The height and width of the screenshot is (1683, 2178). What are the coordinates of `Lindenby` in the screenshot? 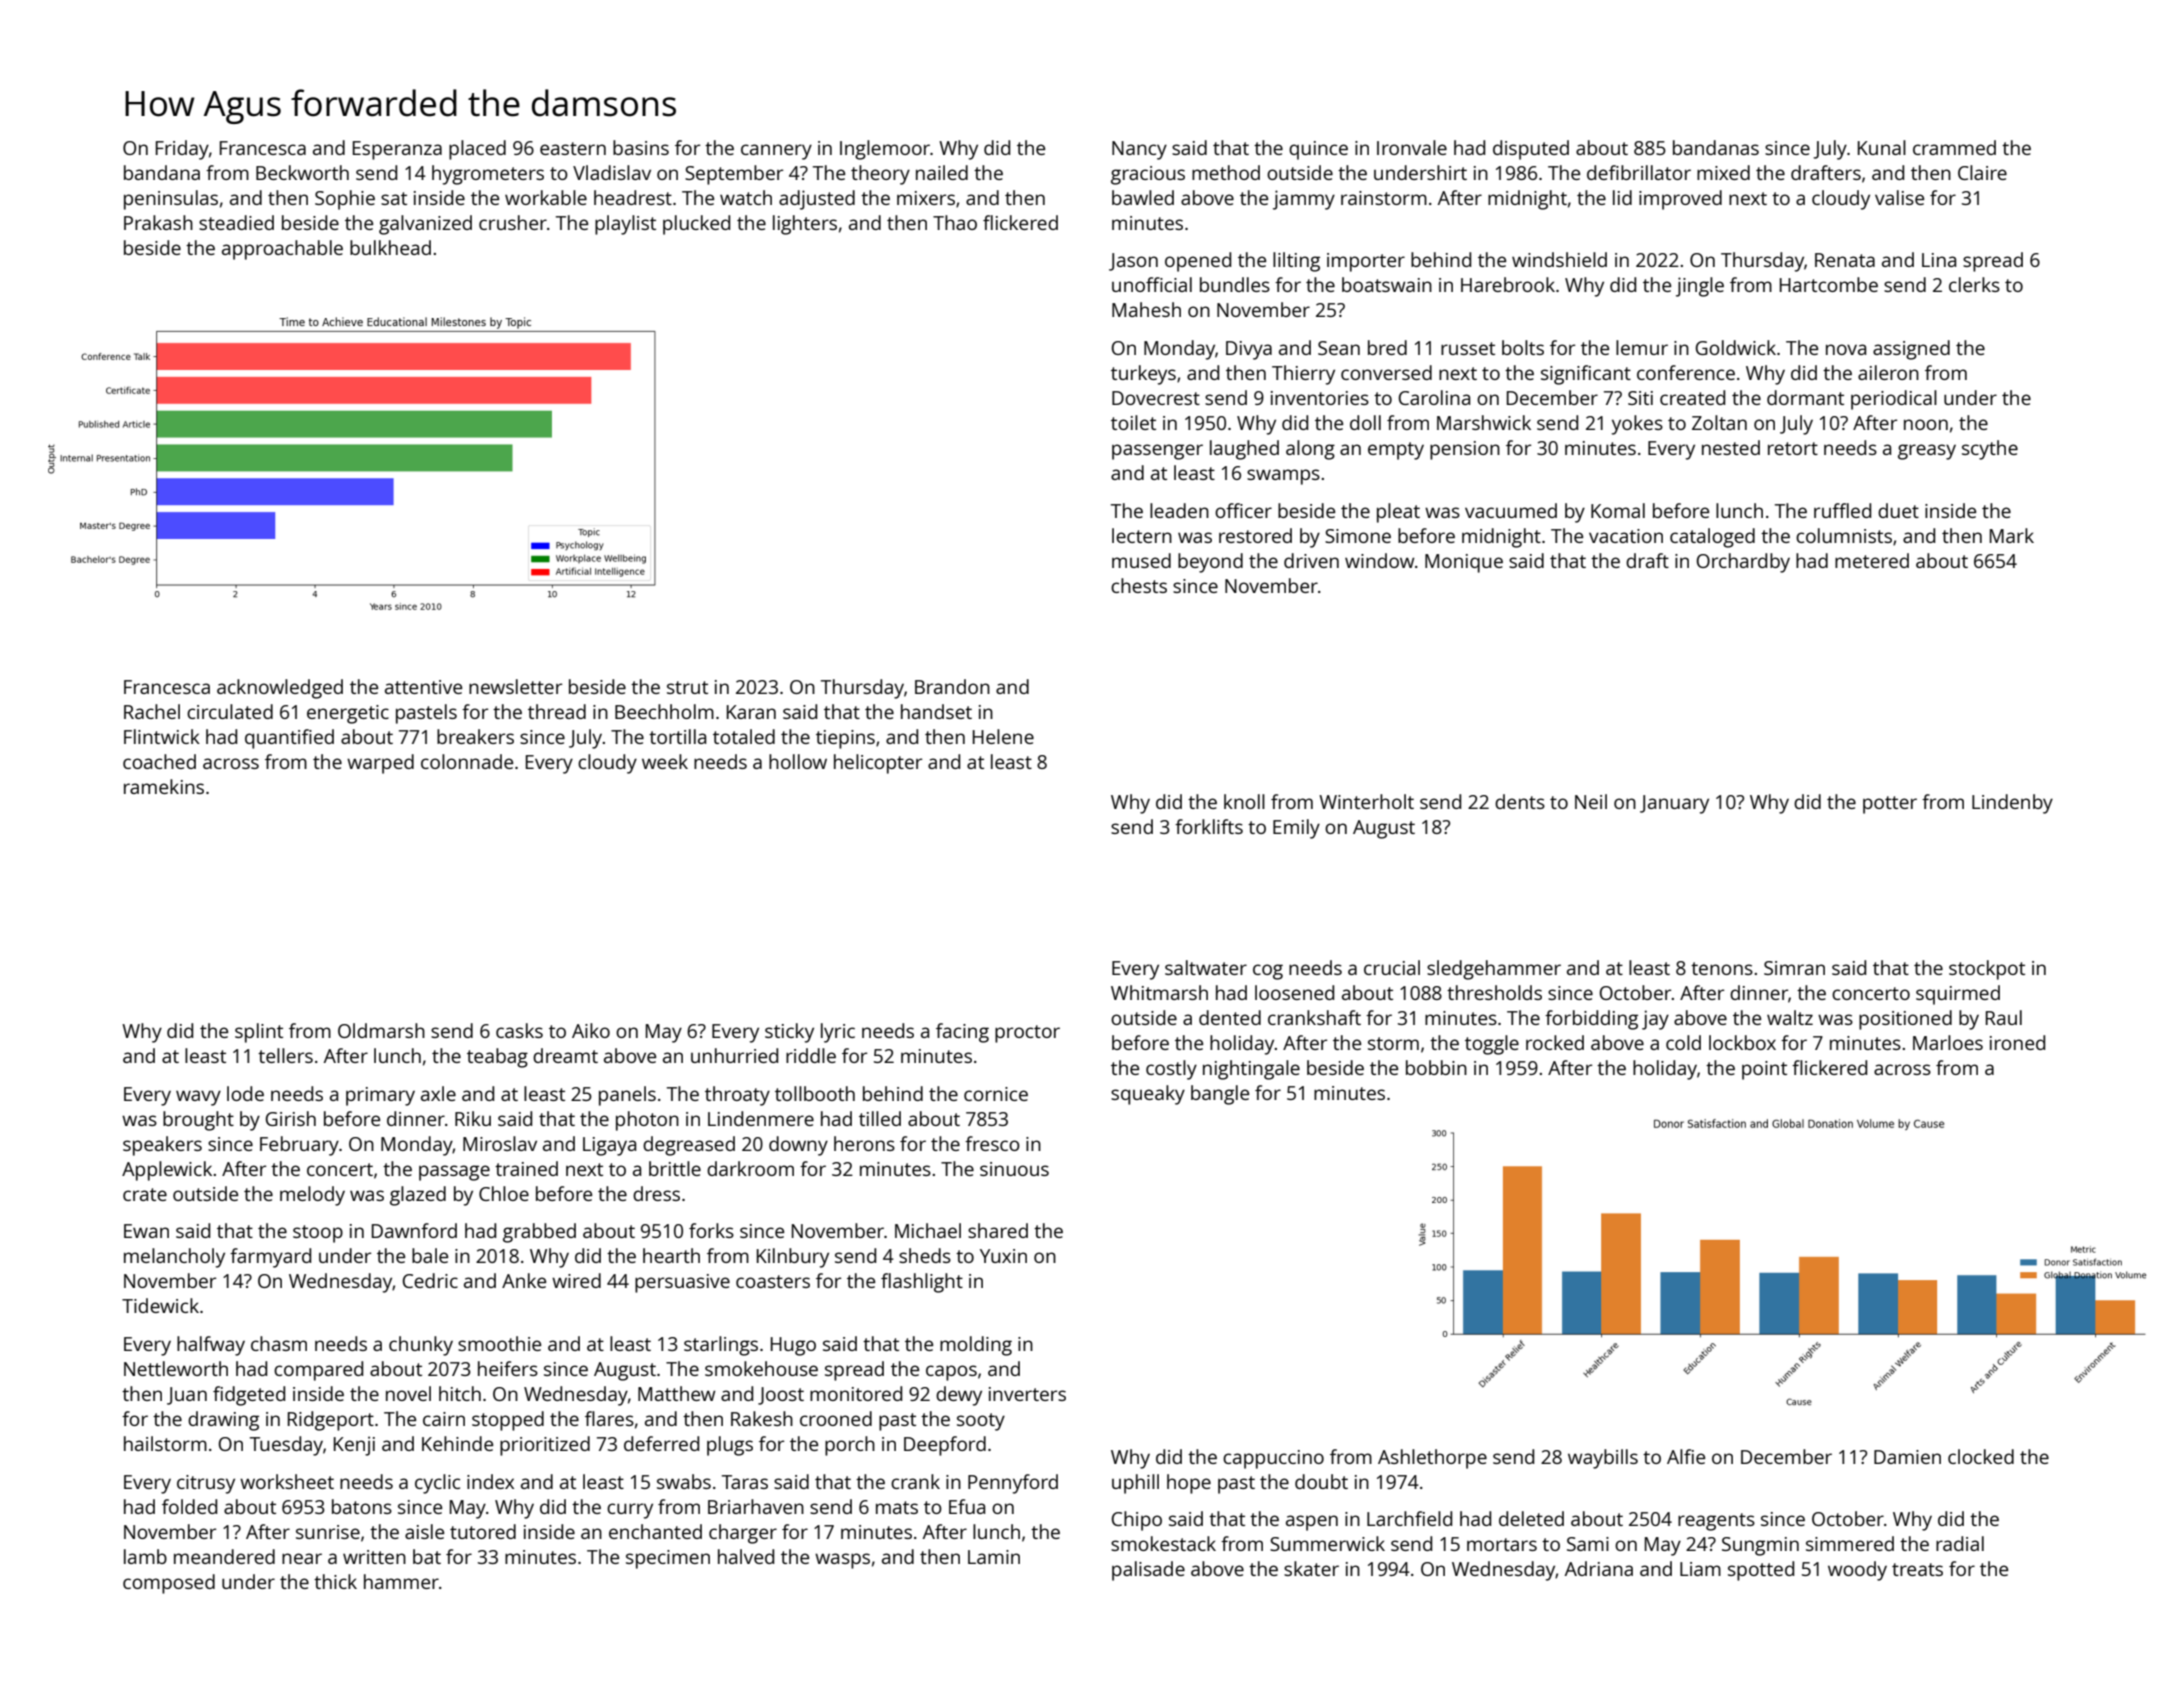 It's located at (2012, 804).
